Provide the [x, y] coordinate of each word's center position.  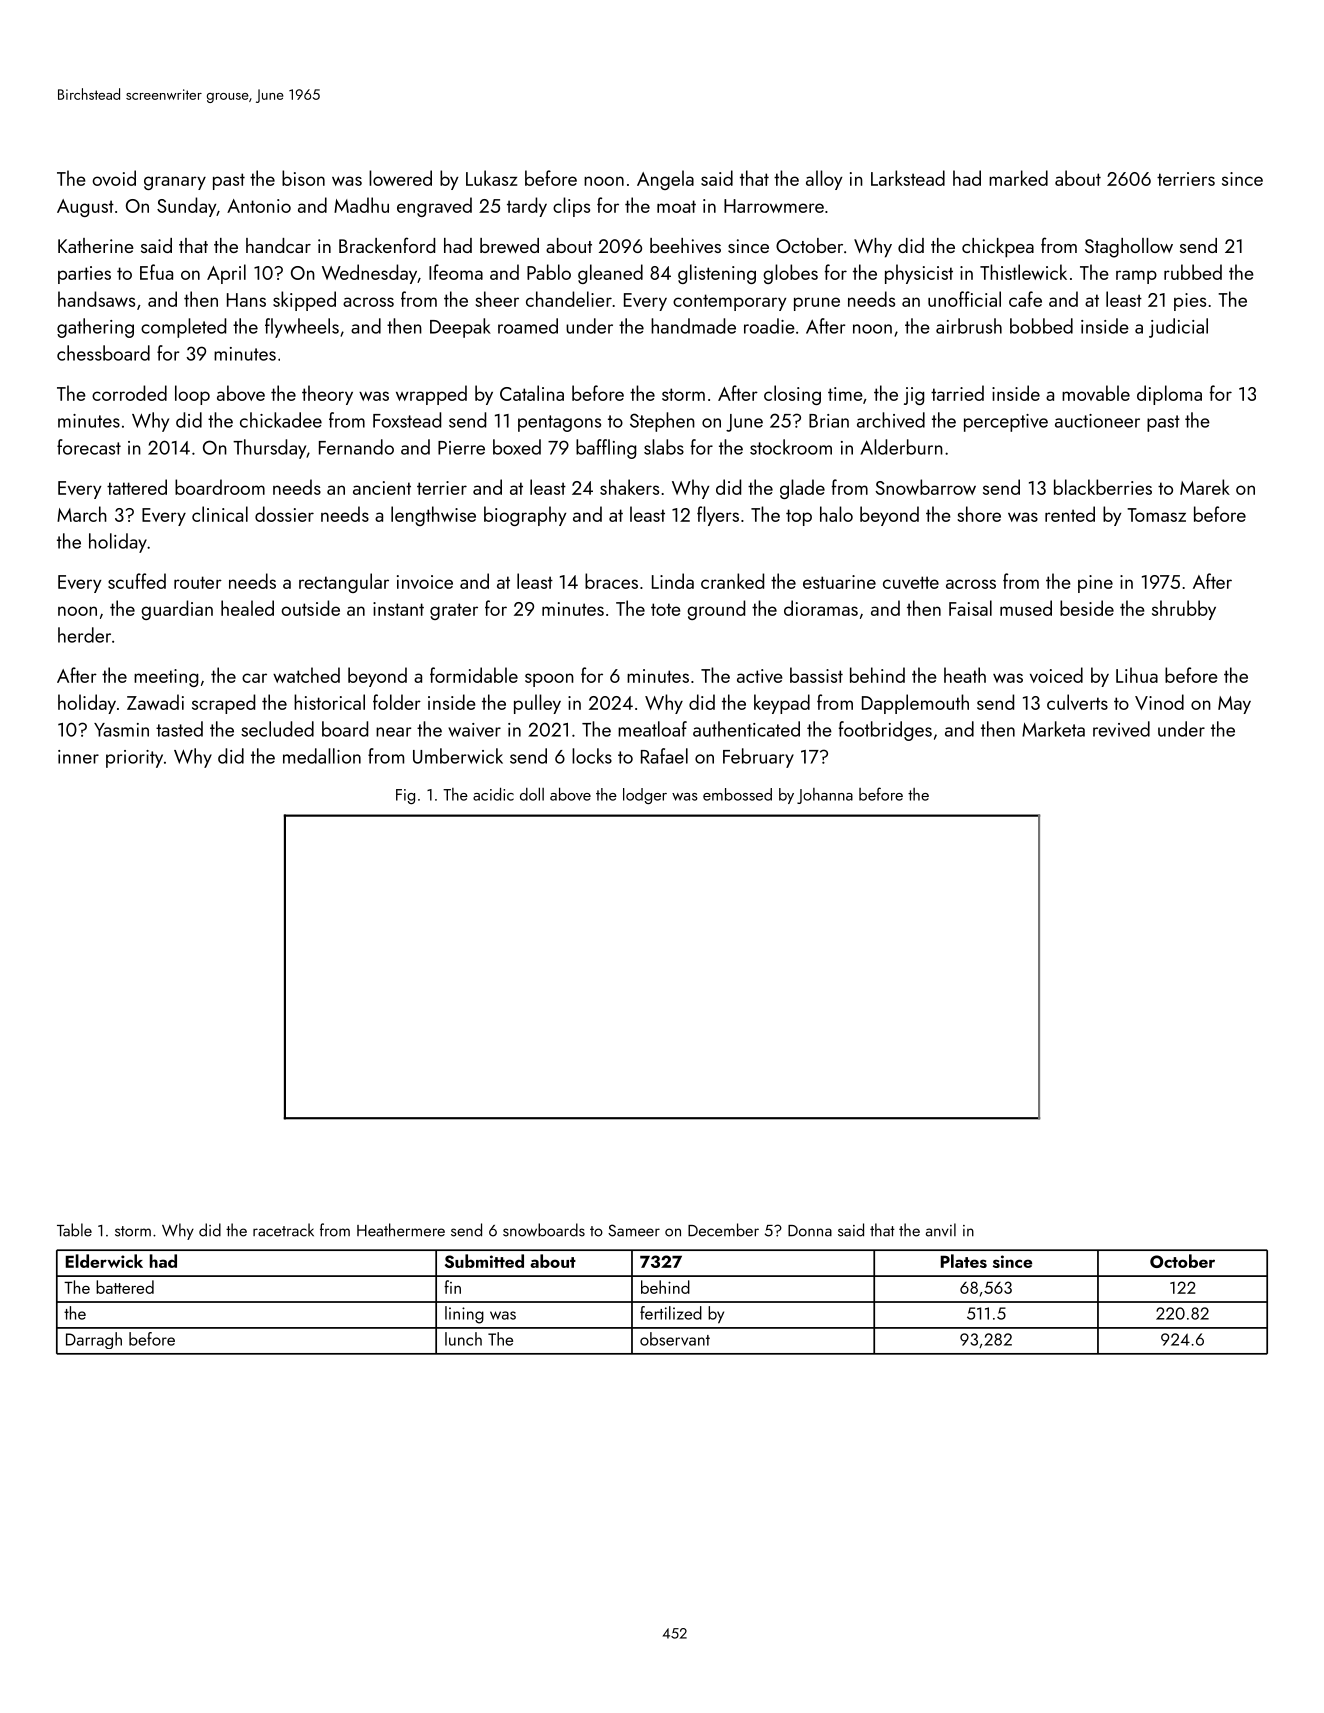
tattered [137, 487]
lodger [645, 796]
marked [1018, 178]
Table [74, 1230]
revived [1121, 729]
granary [175, 183]
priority [134, 759]
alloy [824, 180]
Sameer [634, 1230]
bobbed [1041, 326]
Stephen [662, 422]
